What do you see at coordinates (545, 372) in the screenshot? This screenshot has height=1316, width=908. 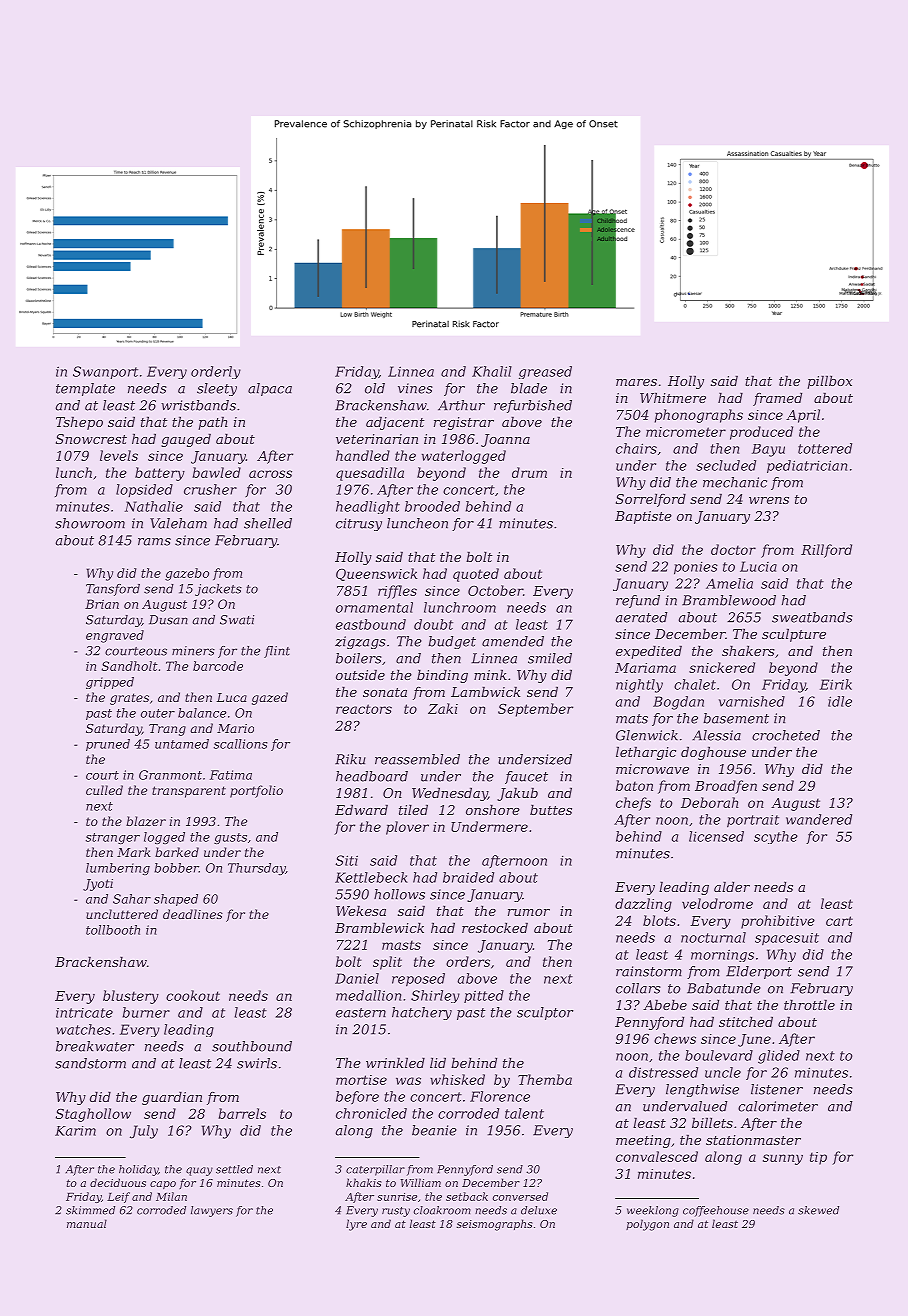 I see `greased` at bounding box center [545, 372].
